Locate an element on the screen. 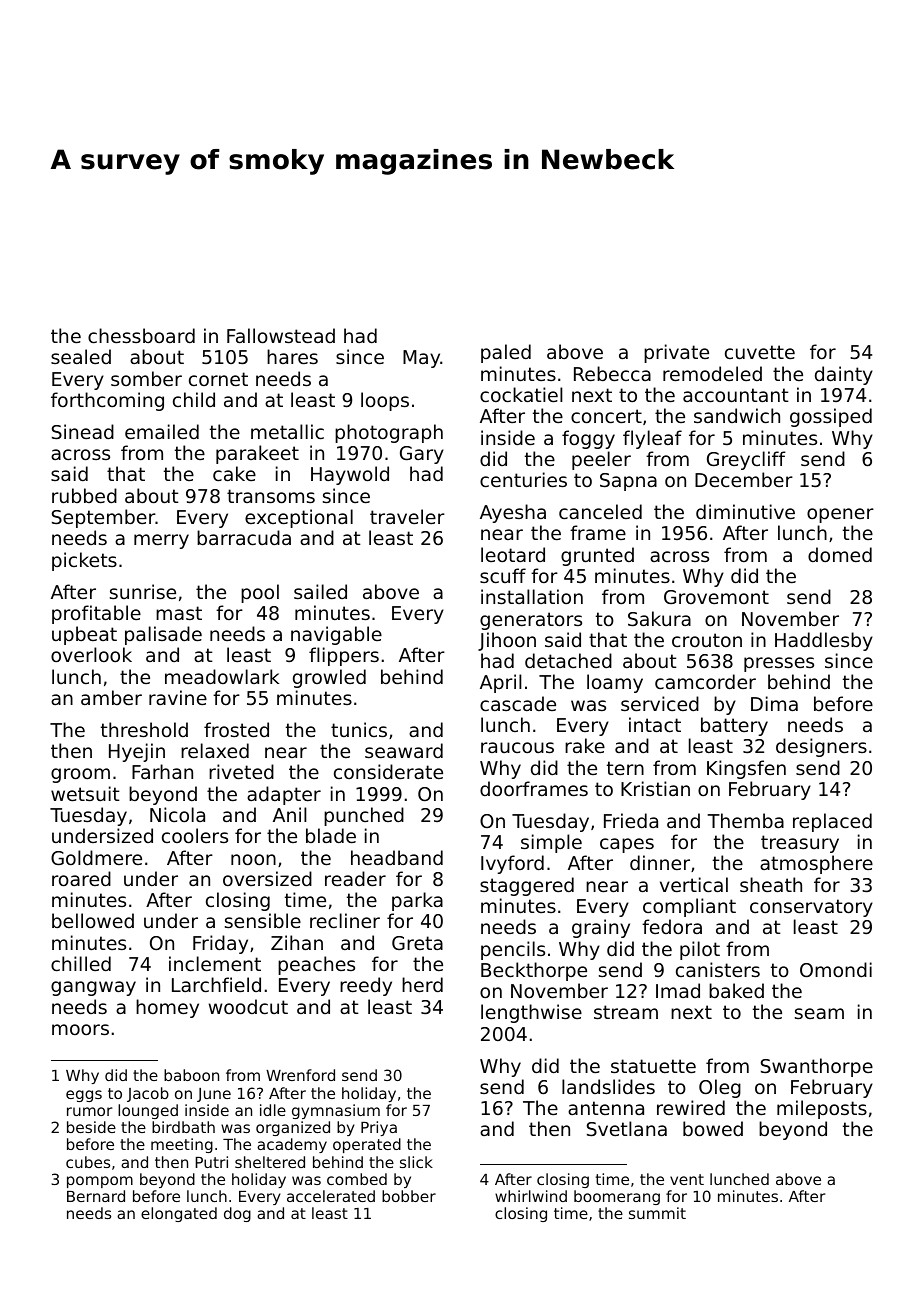 The width and height of the screenshot is (924, 1314). domed is located at coordinates (840, 554).
